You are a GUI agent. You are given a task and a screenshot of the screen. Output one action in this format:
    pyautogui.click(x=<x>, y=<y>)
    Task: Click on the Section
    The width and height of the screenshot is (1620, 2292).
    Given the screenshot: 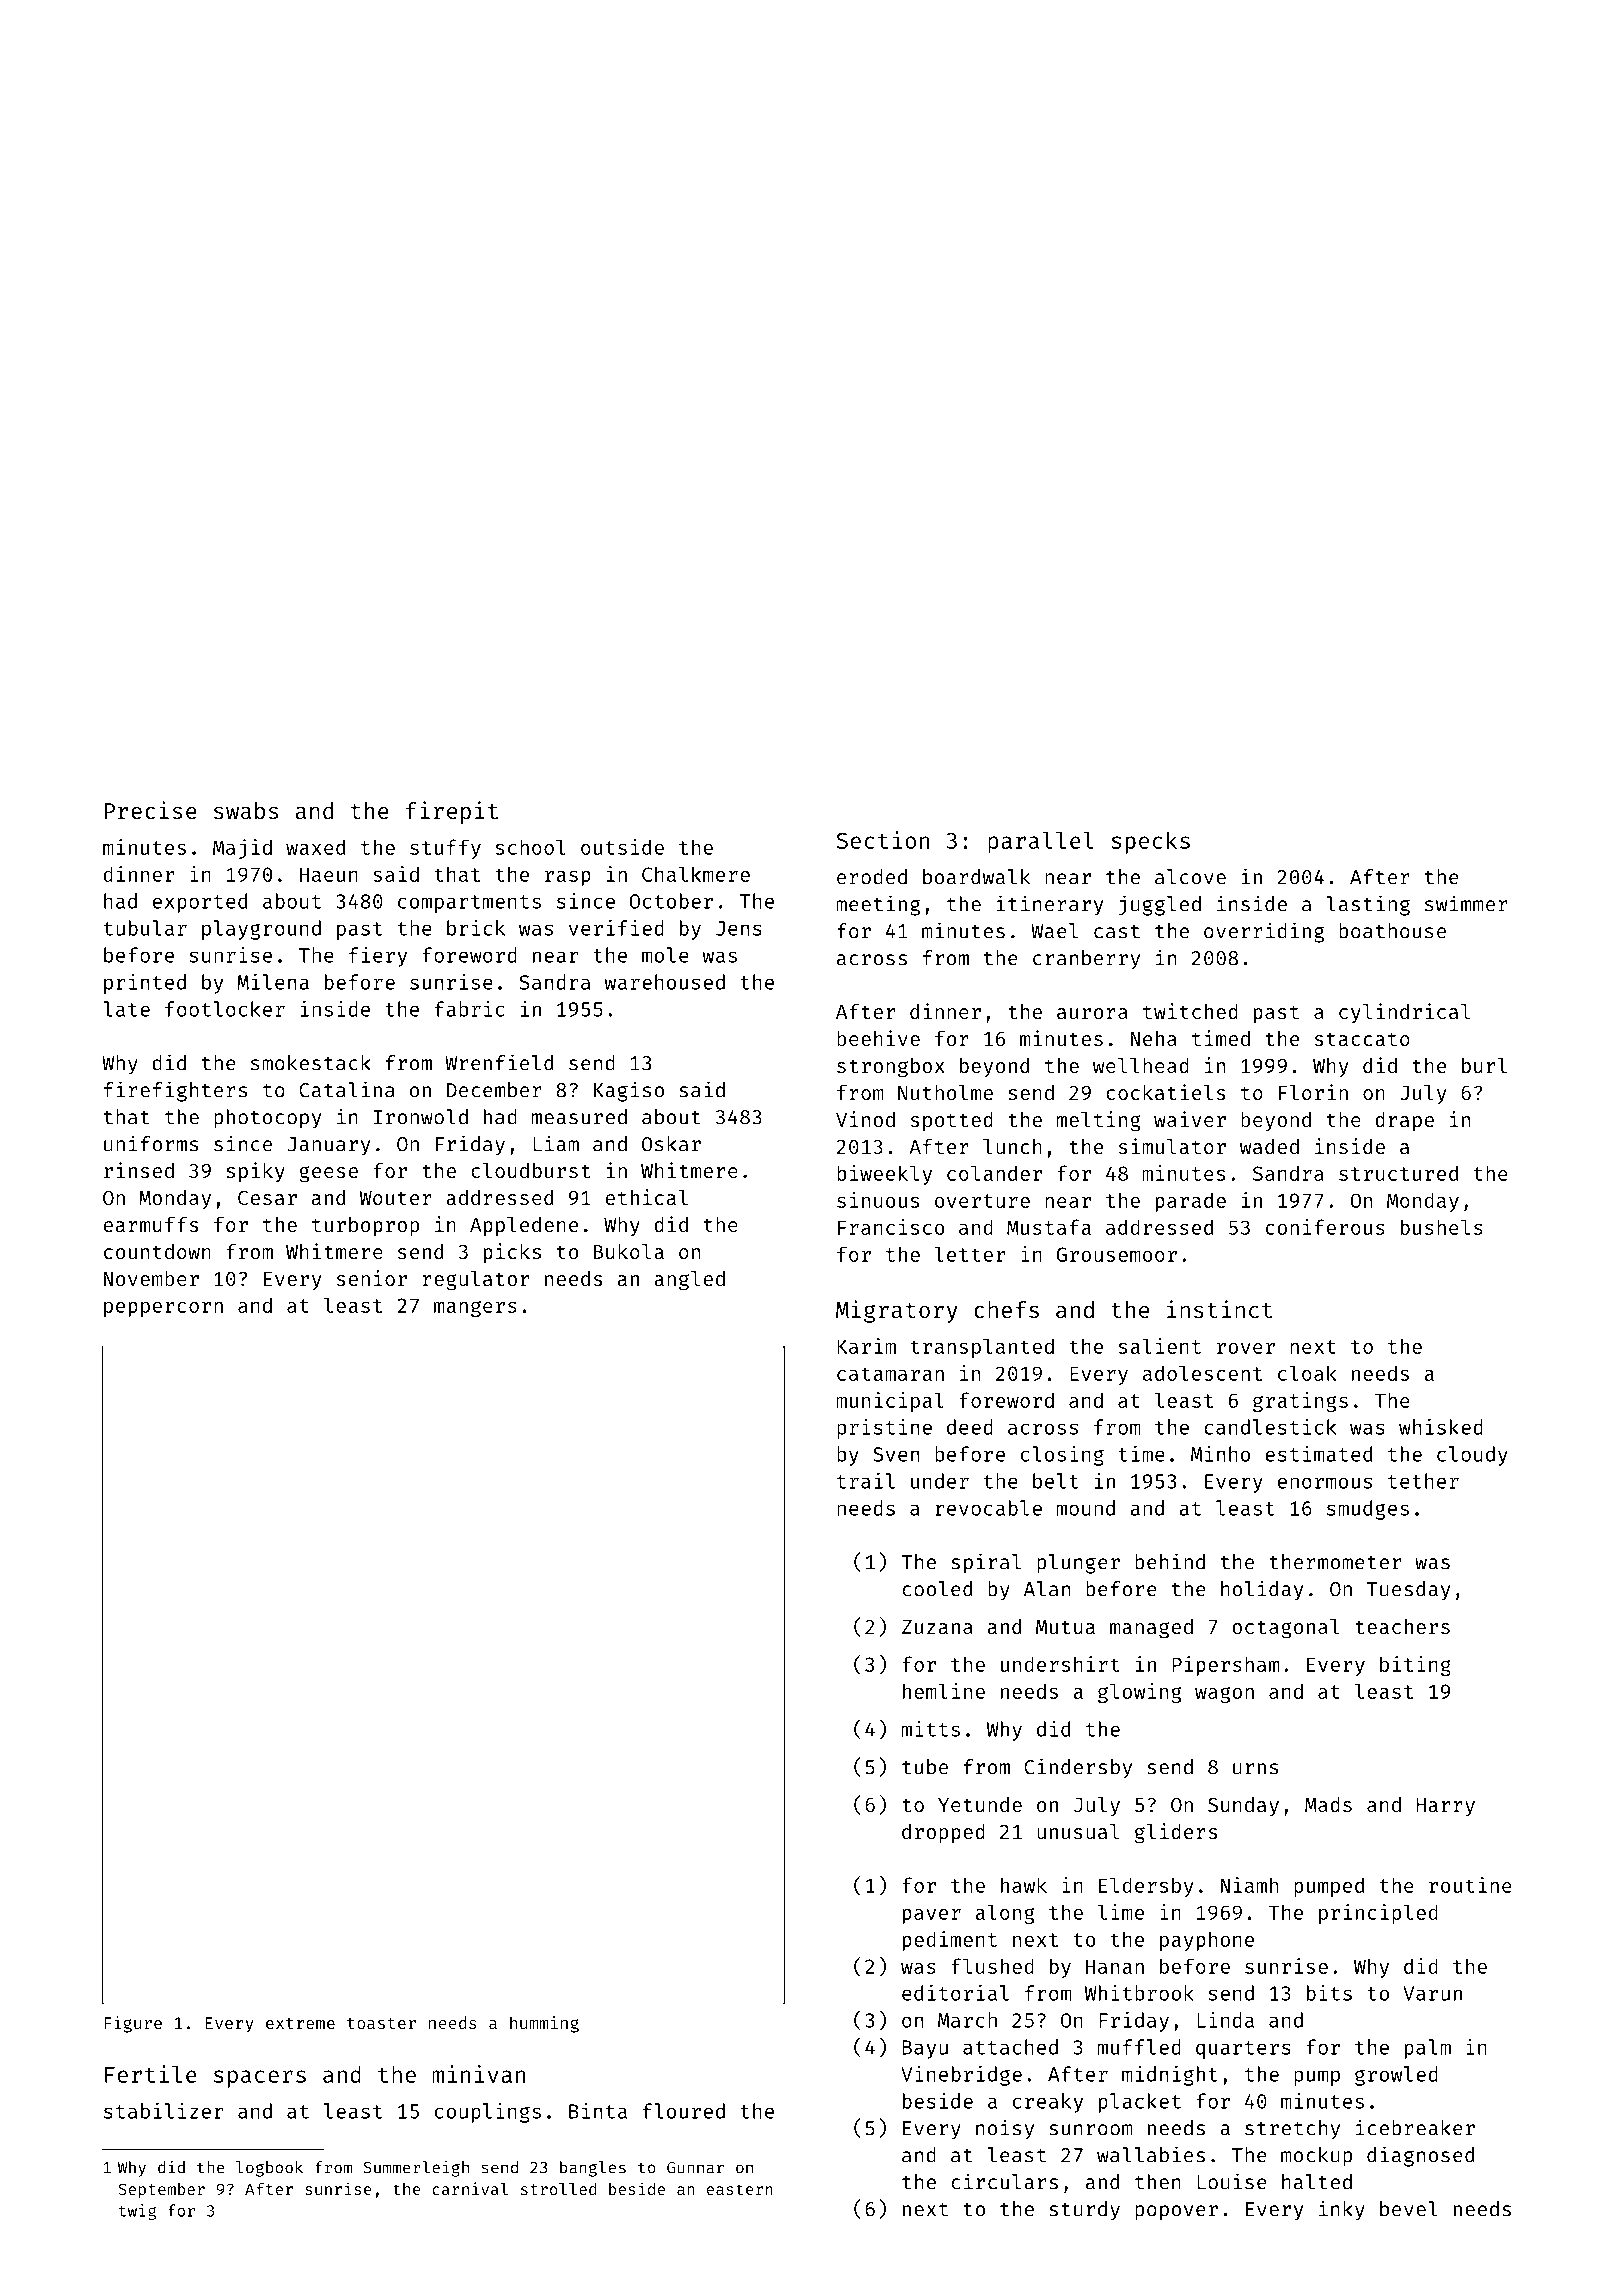 What is the action you would take?
    pyautogui.click(x=883, y=840)
